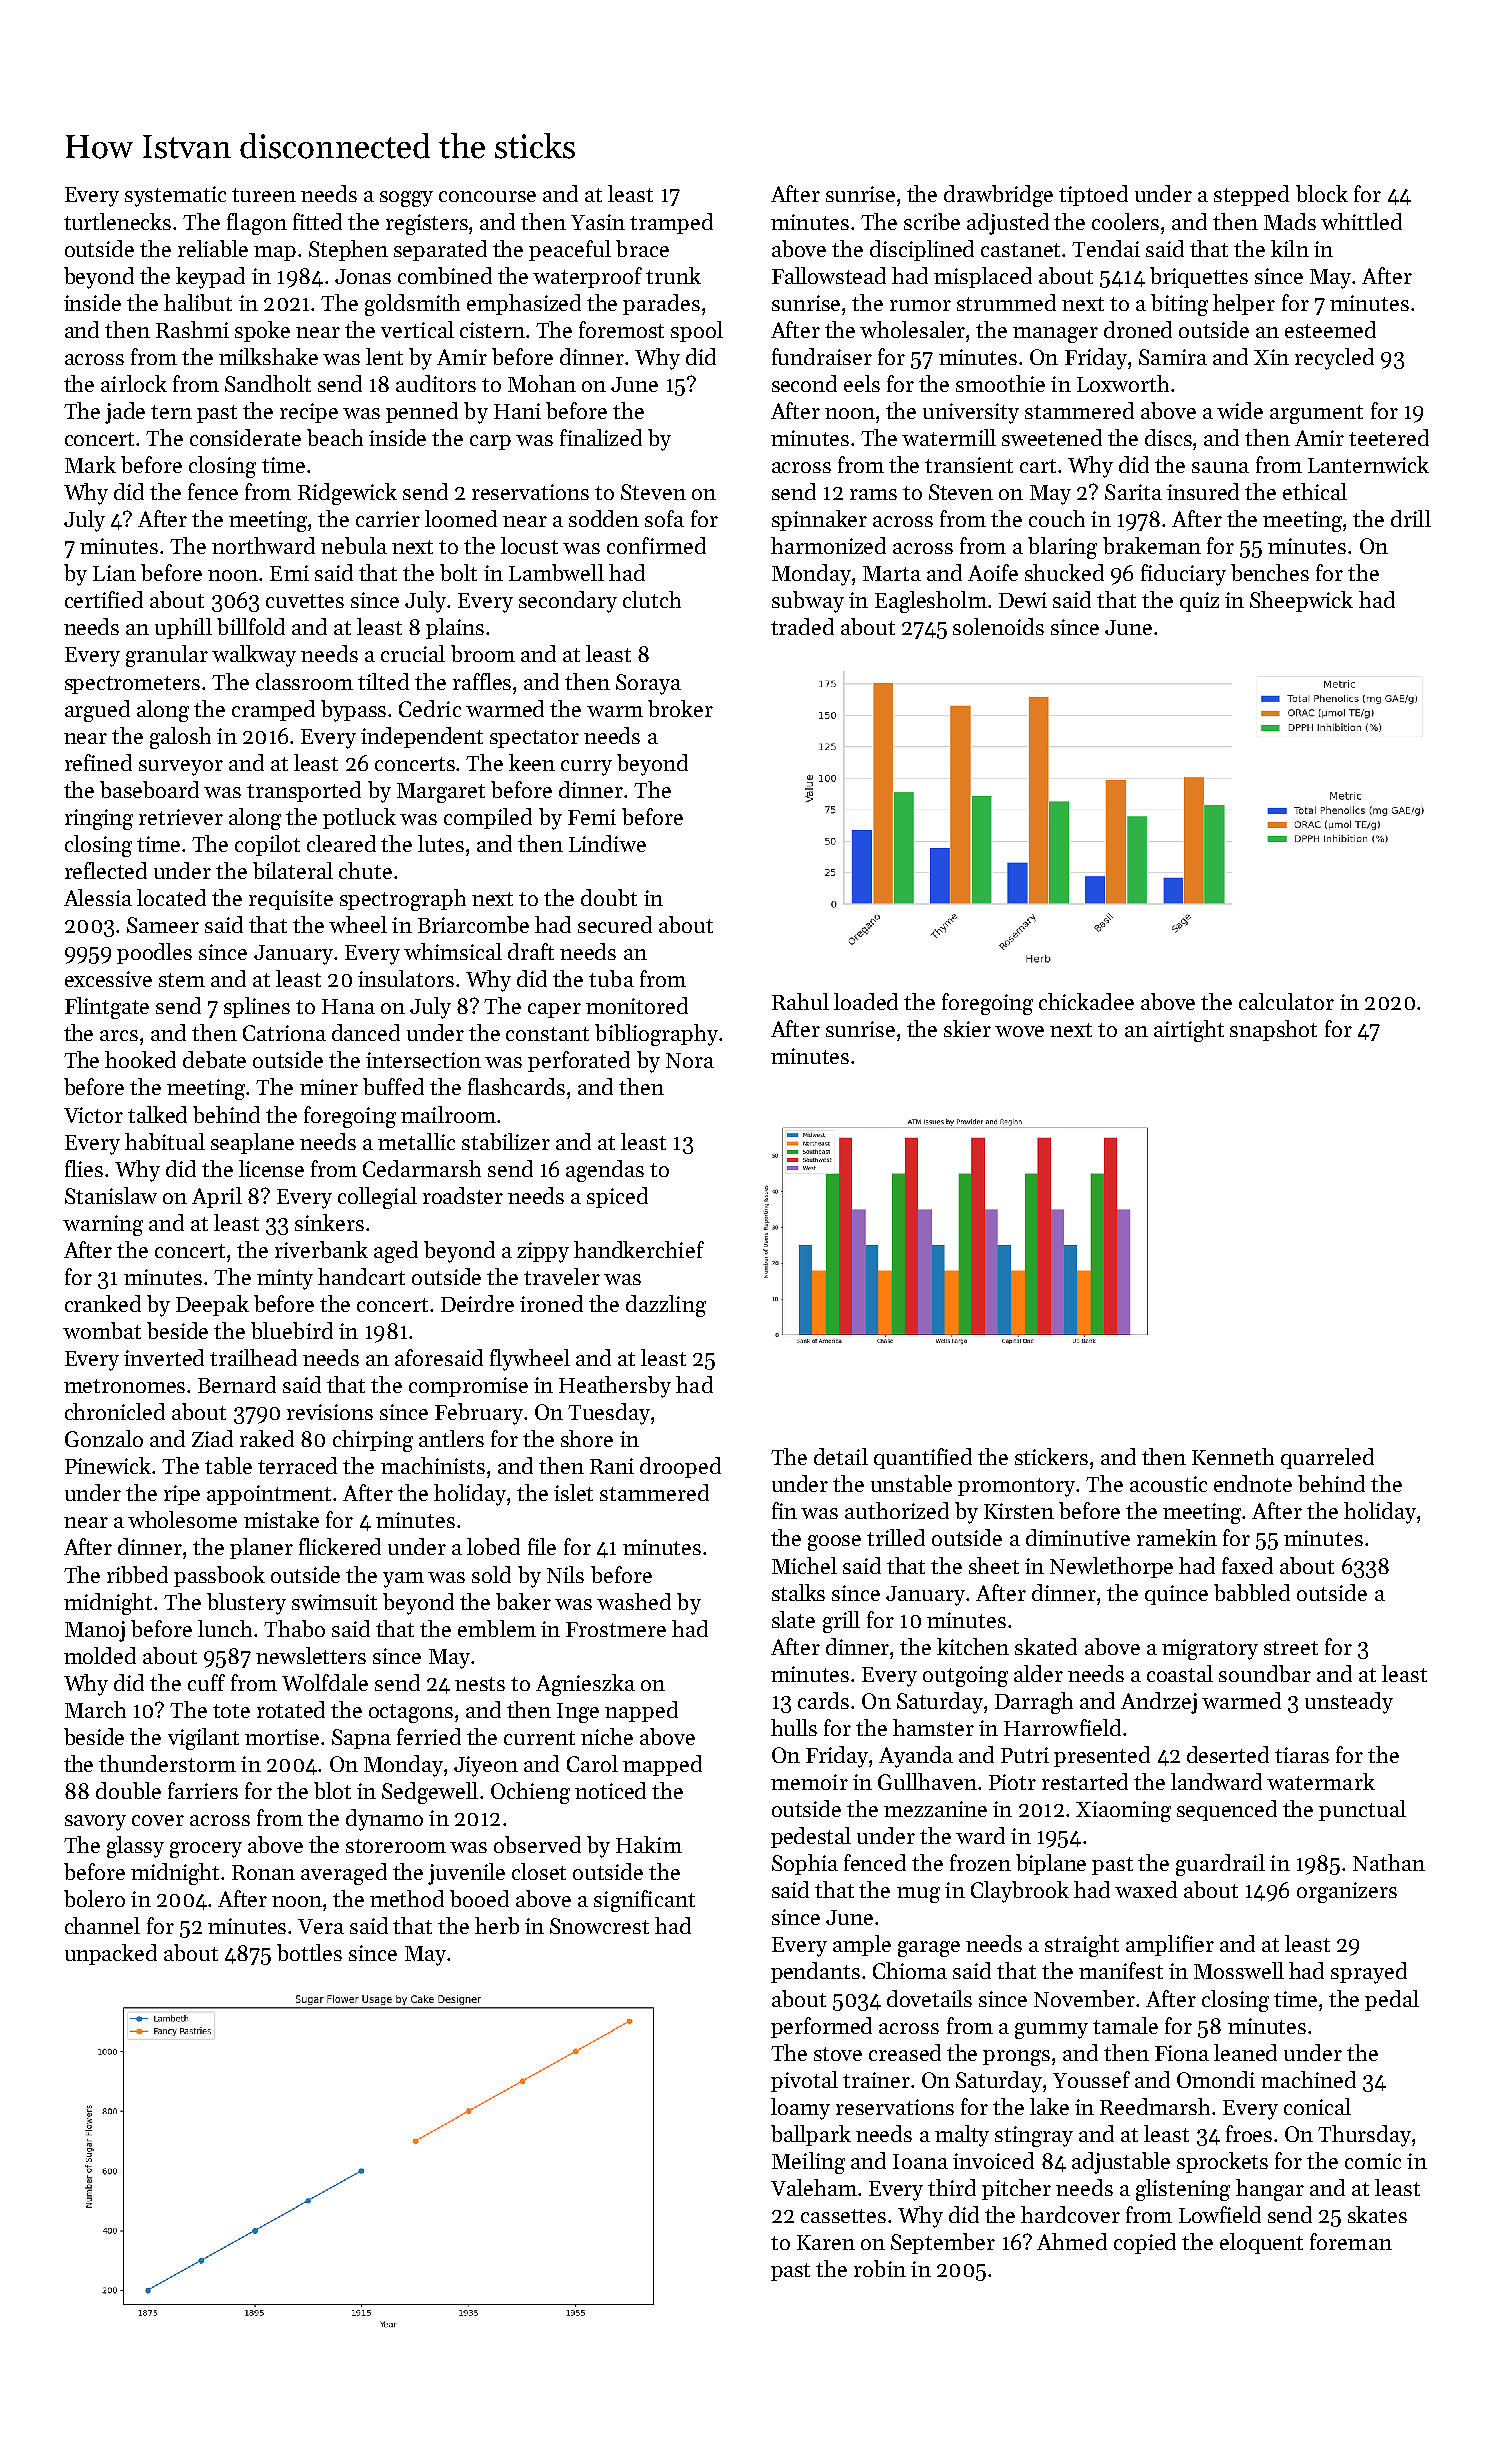 The image size is (1496, 2464). Describe the element at coordinates (111, 1954) in the image. I see `unpacked` at that location.
